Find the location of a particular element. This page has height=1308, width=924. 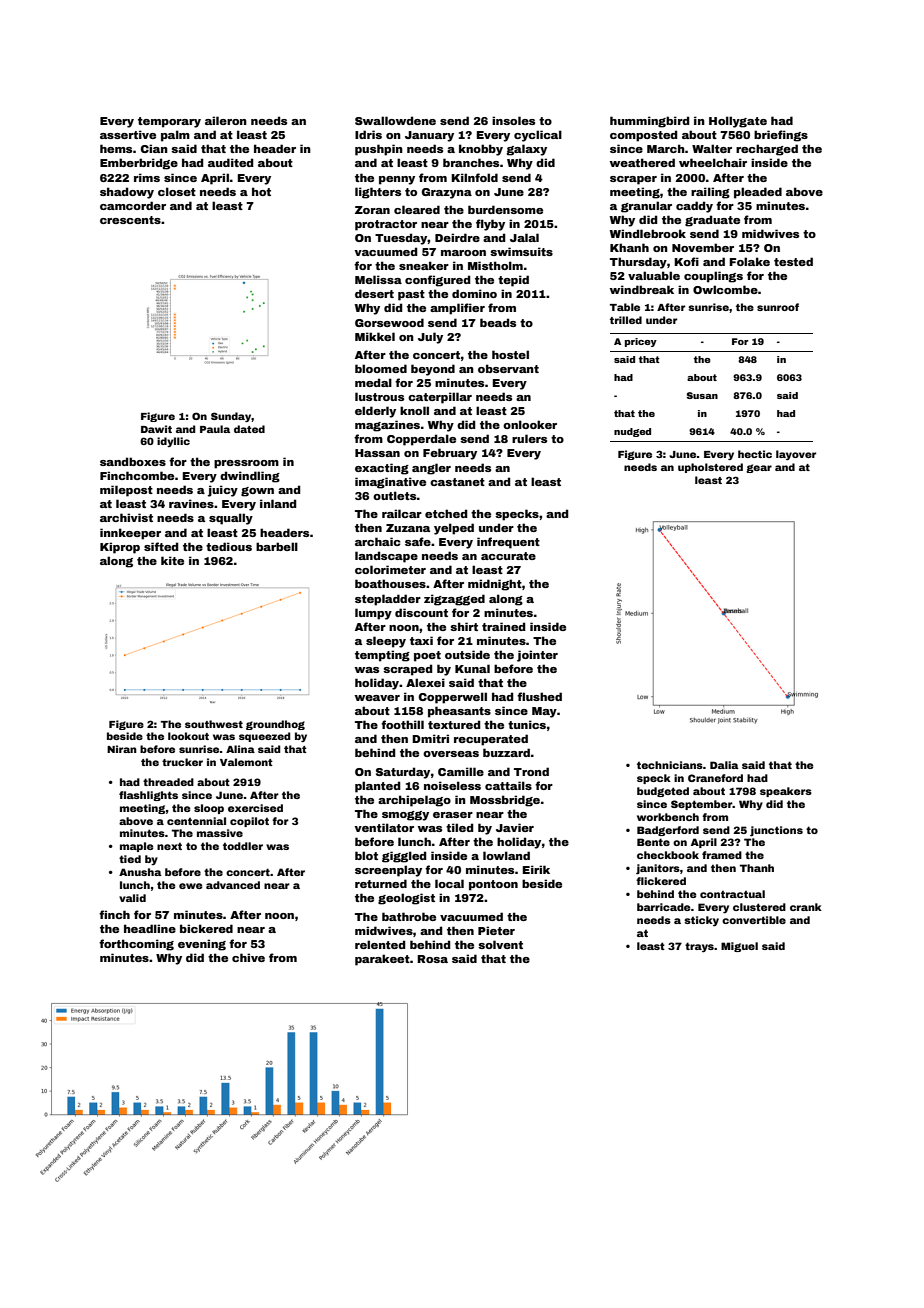

upholstered is located at coordinates (710, 468).
